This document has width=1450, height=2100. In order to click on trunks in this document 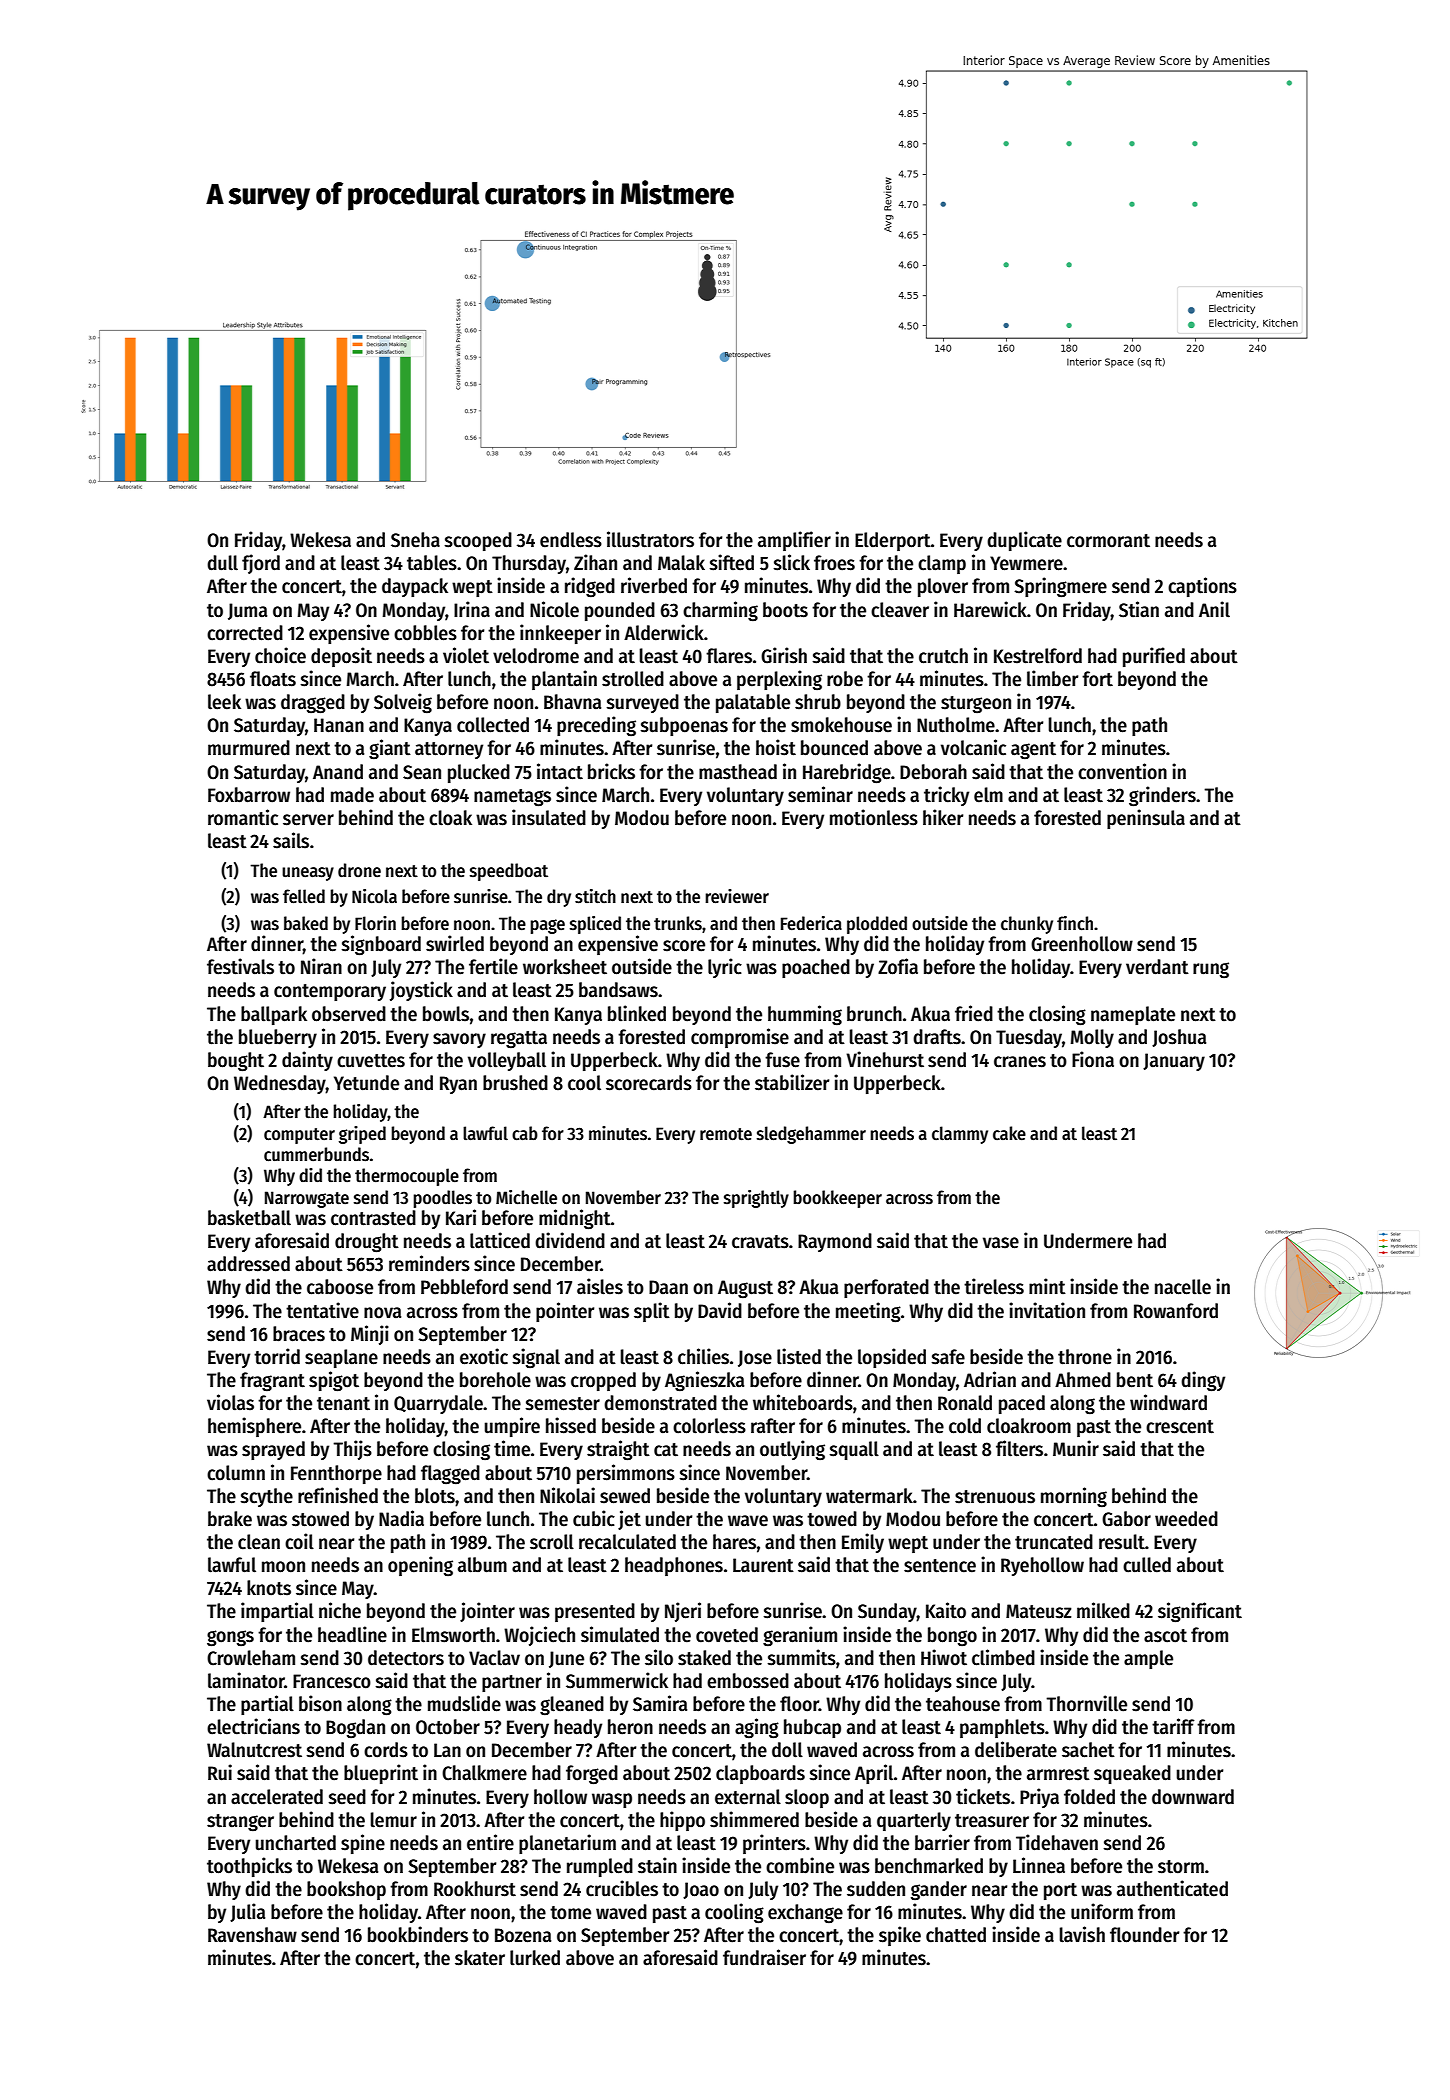, I will do `click(678, 923)`.
